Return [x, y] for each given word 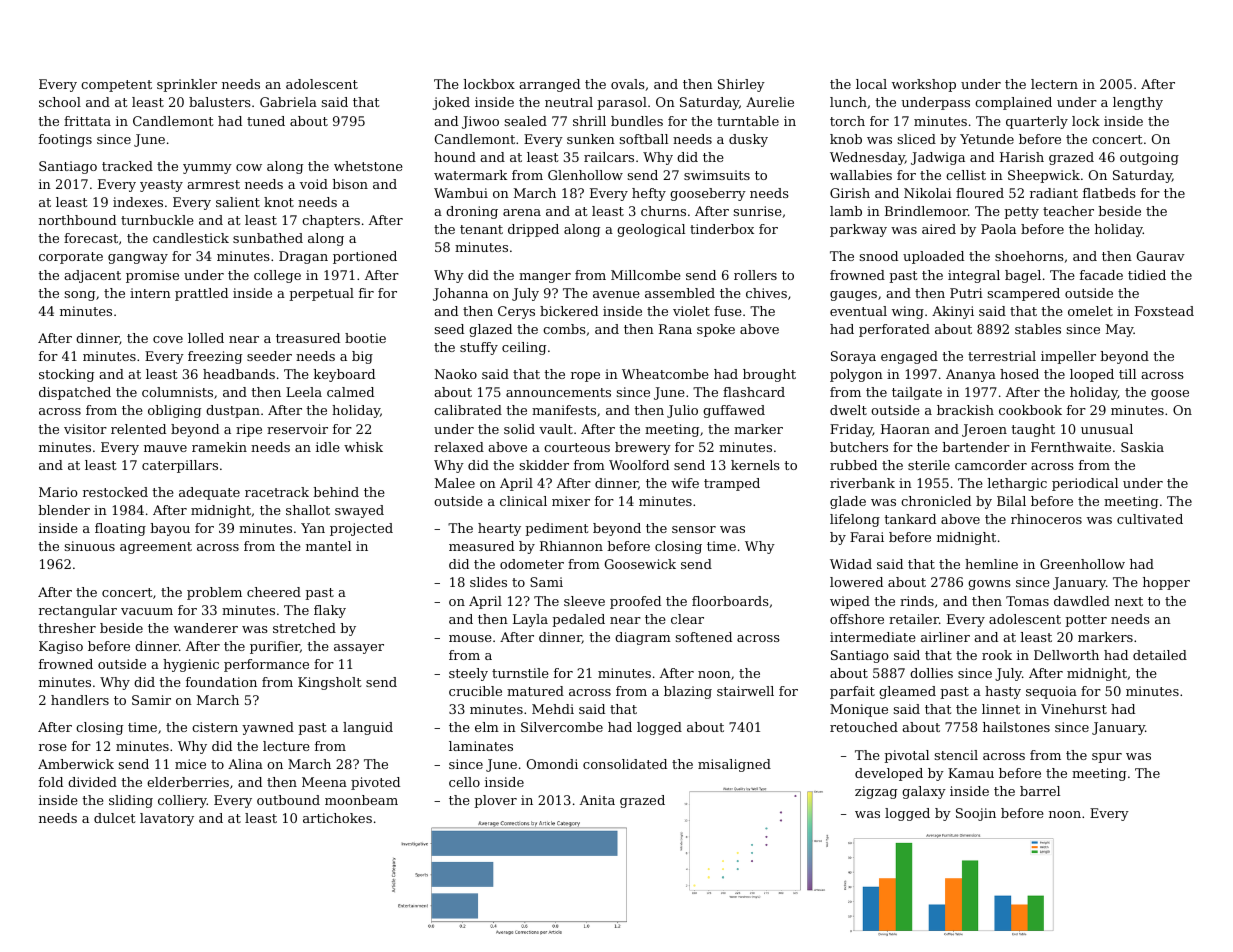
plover [495, 801]
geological [651, 230]
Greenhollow [1082, 564]
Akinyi [953, 312]
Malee [455, 483]
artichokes [337, 818]
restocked [115, 492]
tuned [266, 121]
